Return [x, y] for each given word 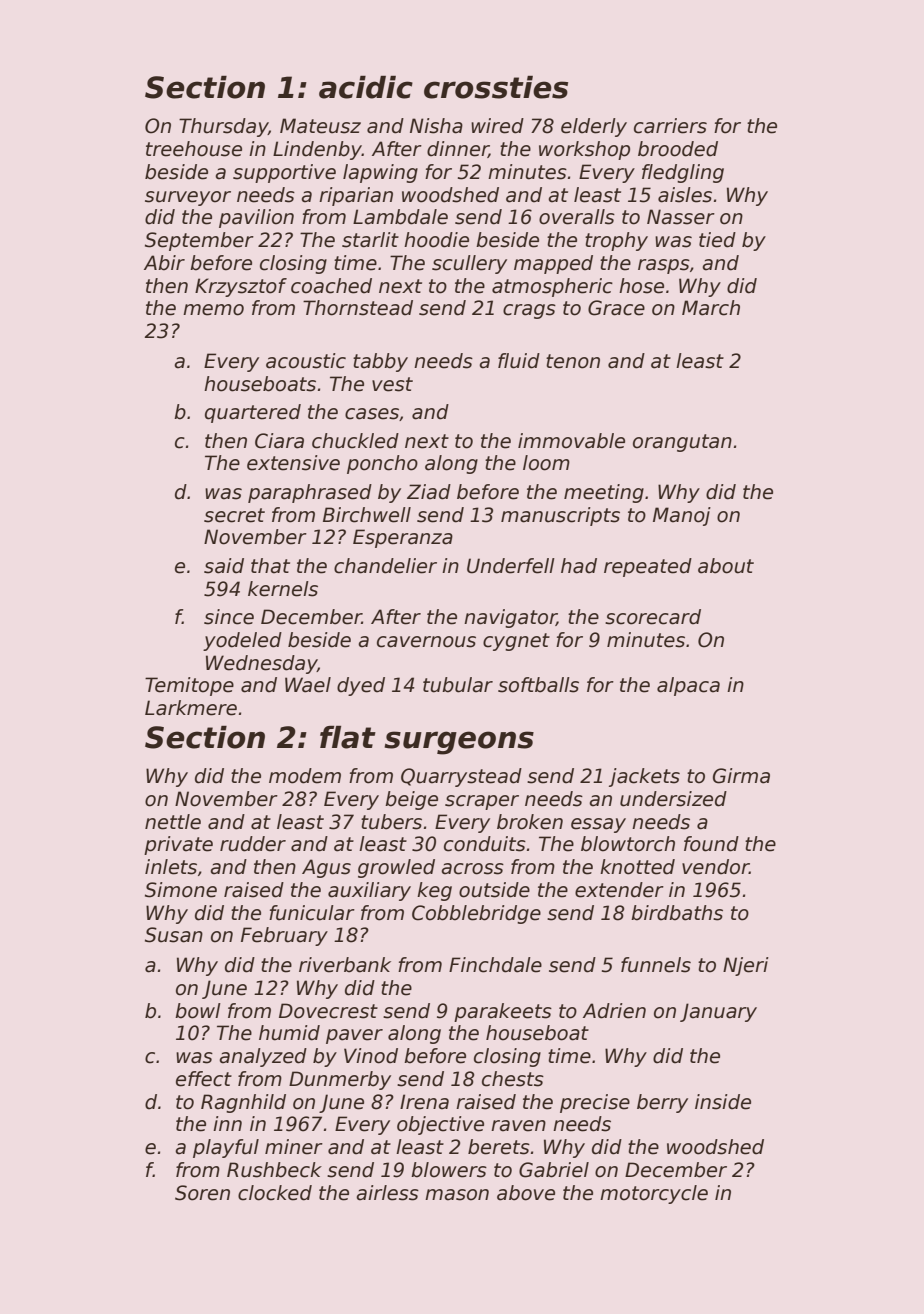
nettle [173, 822]
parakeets [503, 1012]
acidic [366, 87]
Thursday [223, 127]
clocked [275, 1193]
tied [717, 240]
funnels [656, 965]
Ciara [279, 441]
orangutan [682, 443]
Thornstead [358, 308]
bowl [198, 1011]
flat [348, 737]
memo [213, 310]
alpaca [688, 686]
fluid [519, 361]
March [711, 308]
